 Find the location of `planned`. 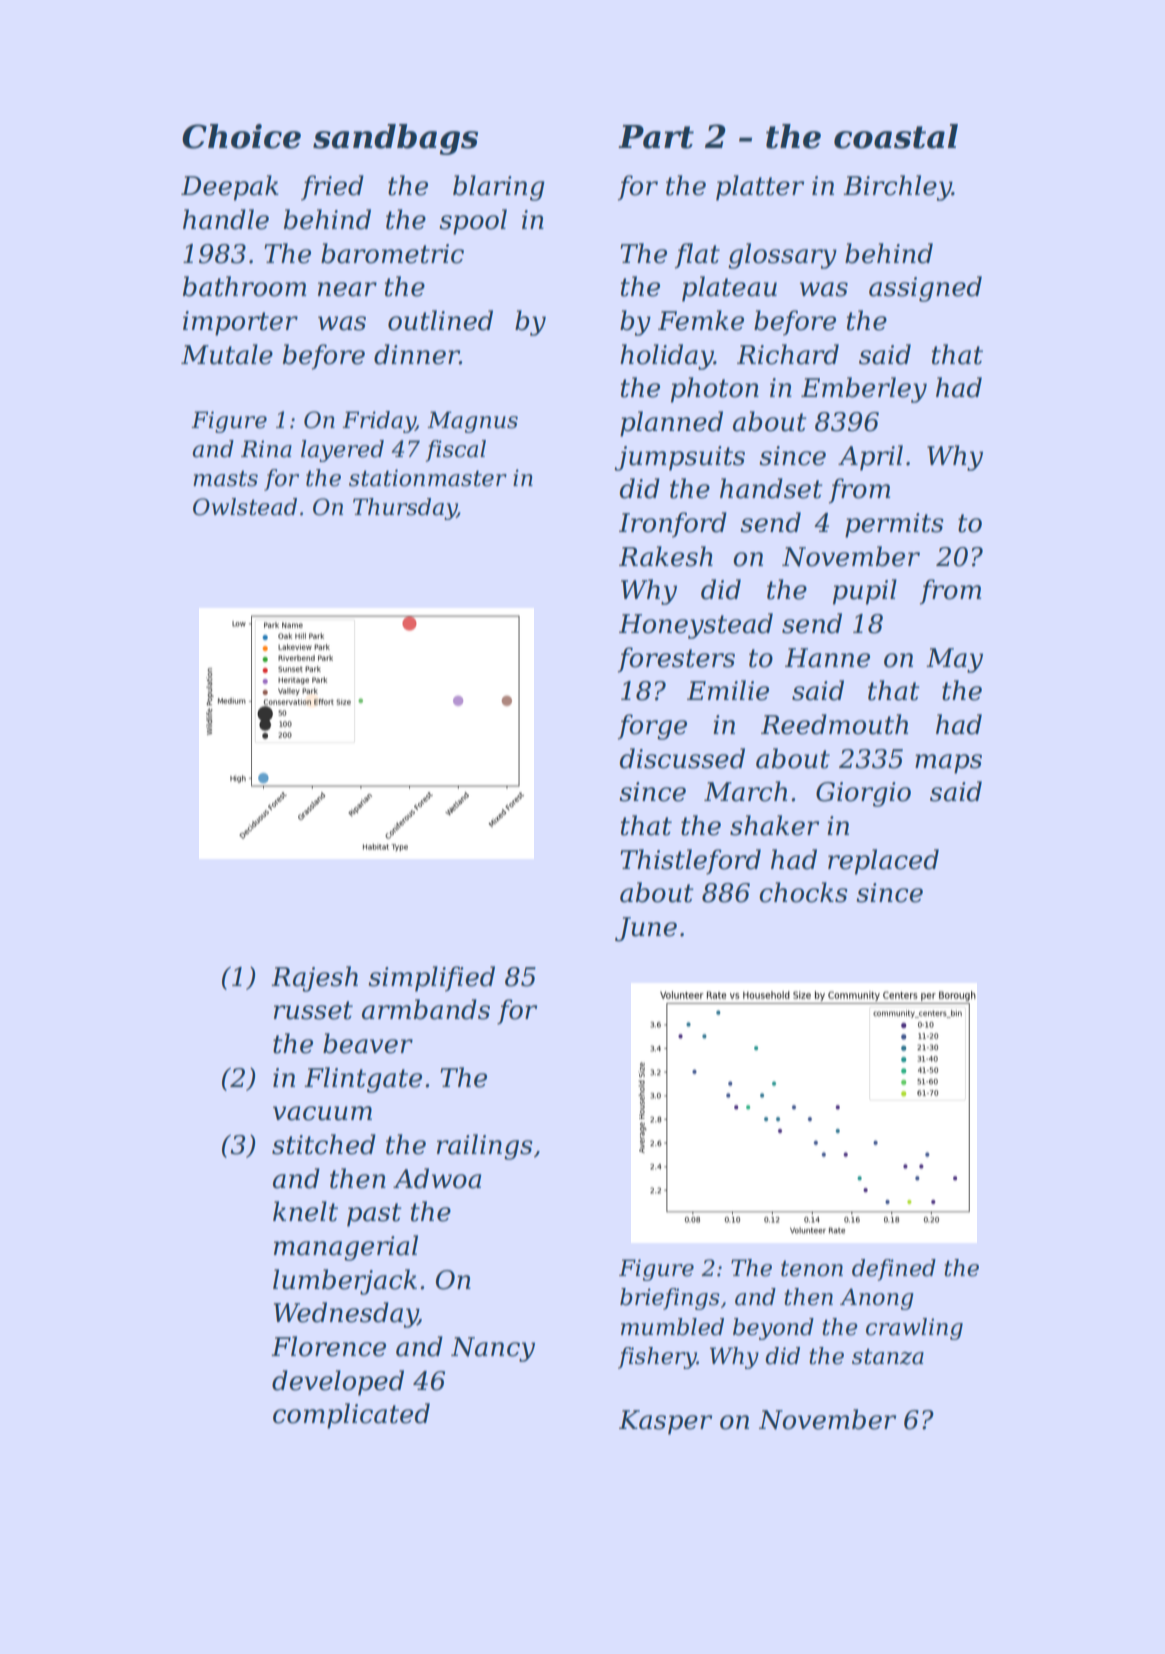

planned is located at coordinates (671, 424).
